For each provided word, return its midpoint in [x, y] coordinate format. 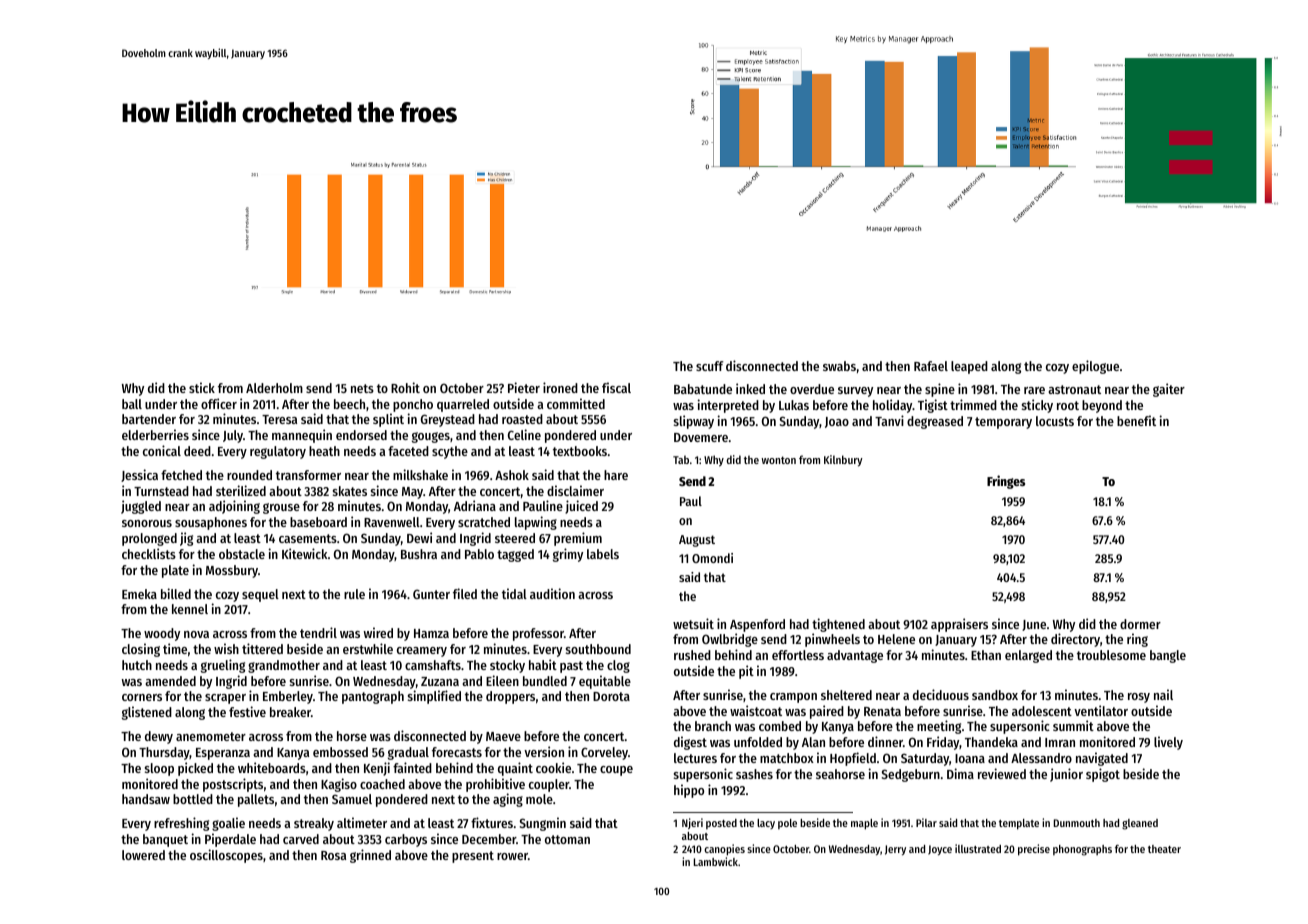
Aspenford [757, 625]
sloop [159, 769]
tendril [318, 632]
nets [362, 388]
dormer [1140, 624]
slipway [694, 422]
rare [1034, 390]
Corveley [604, 753]
